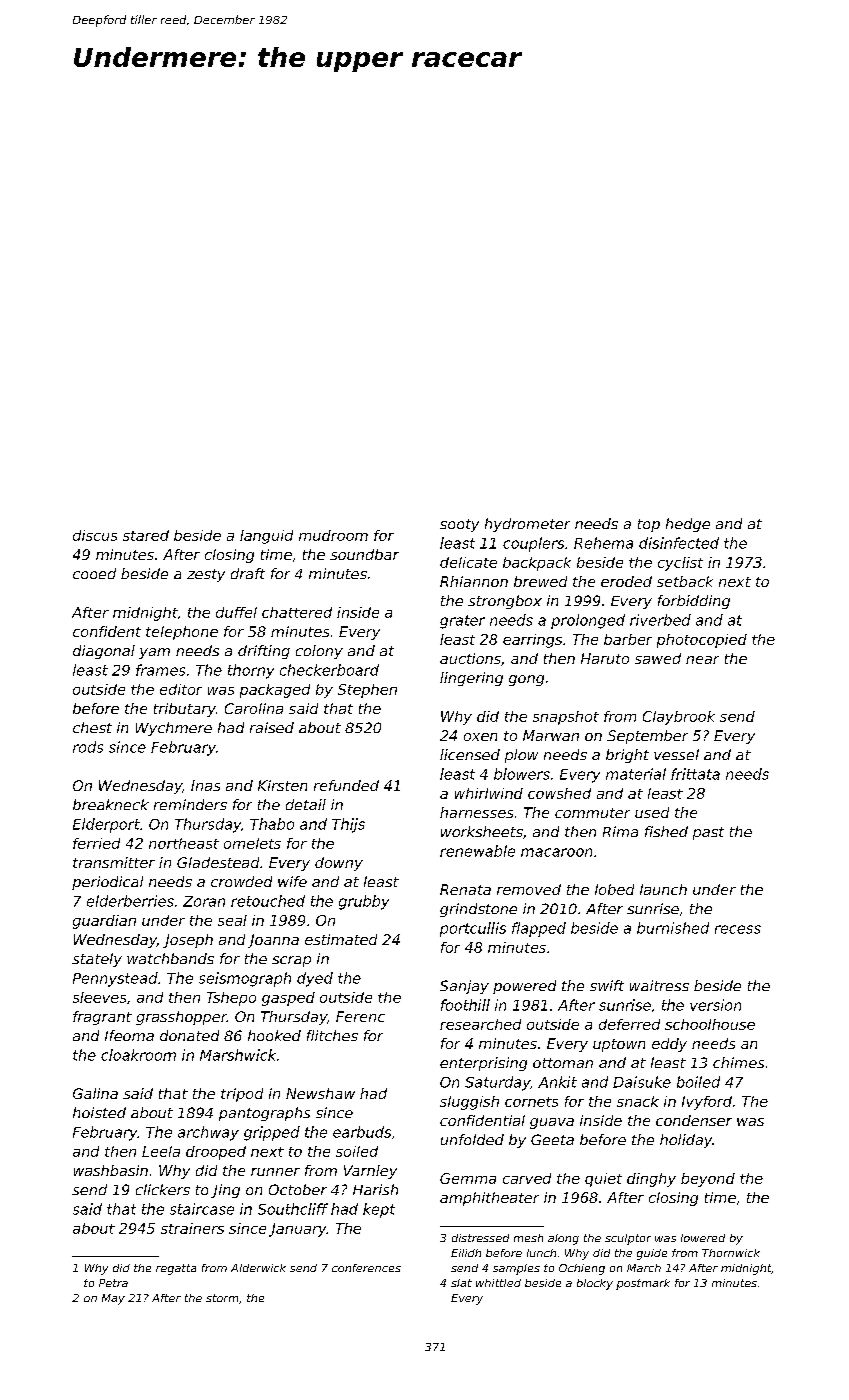 The height and width of the screenshot is (1400, 849). Describe the element at coordinates (461, 1283) in the screenshot. I see `slat` at that location.
